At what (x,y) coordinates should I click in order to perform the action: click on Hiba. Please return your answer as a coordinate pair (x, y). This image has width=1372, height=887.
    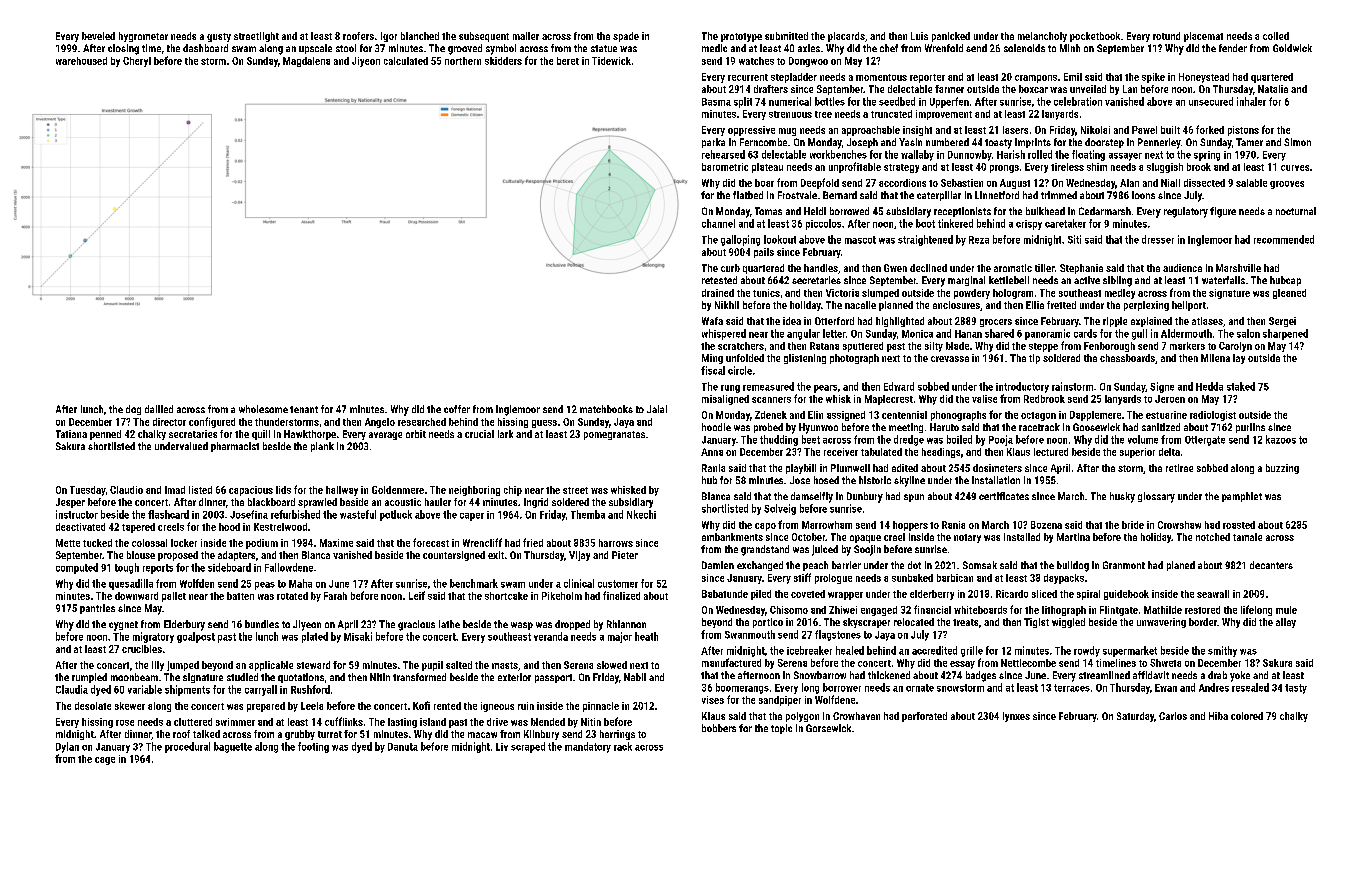
    Looking at the image, I should click on (1218, 716).
